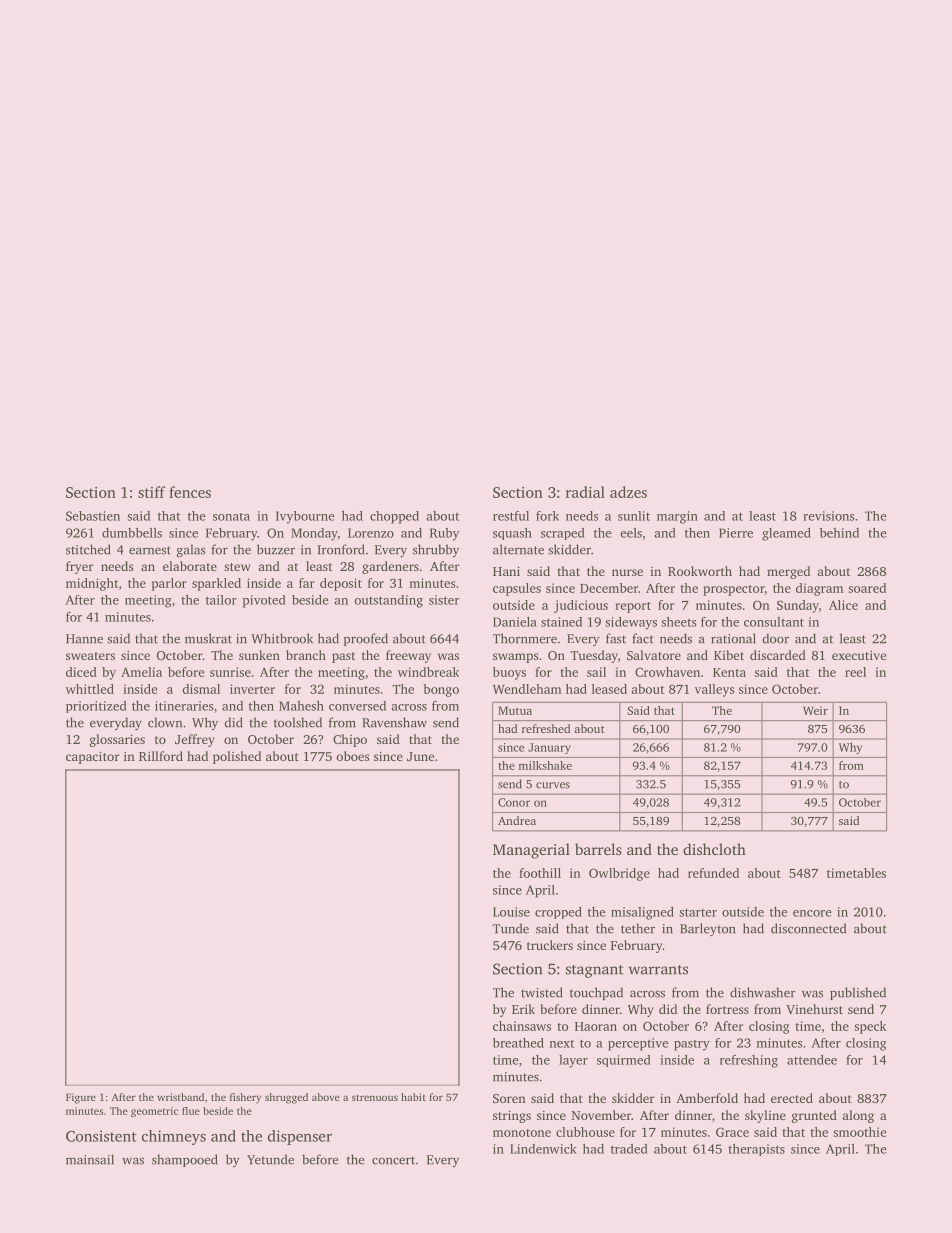  Describe the element at coordinates (93, 757) in the screenshot. I see `capacitor` at that location.
